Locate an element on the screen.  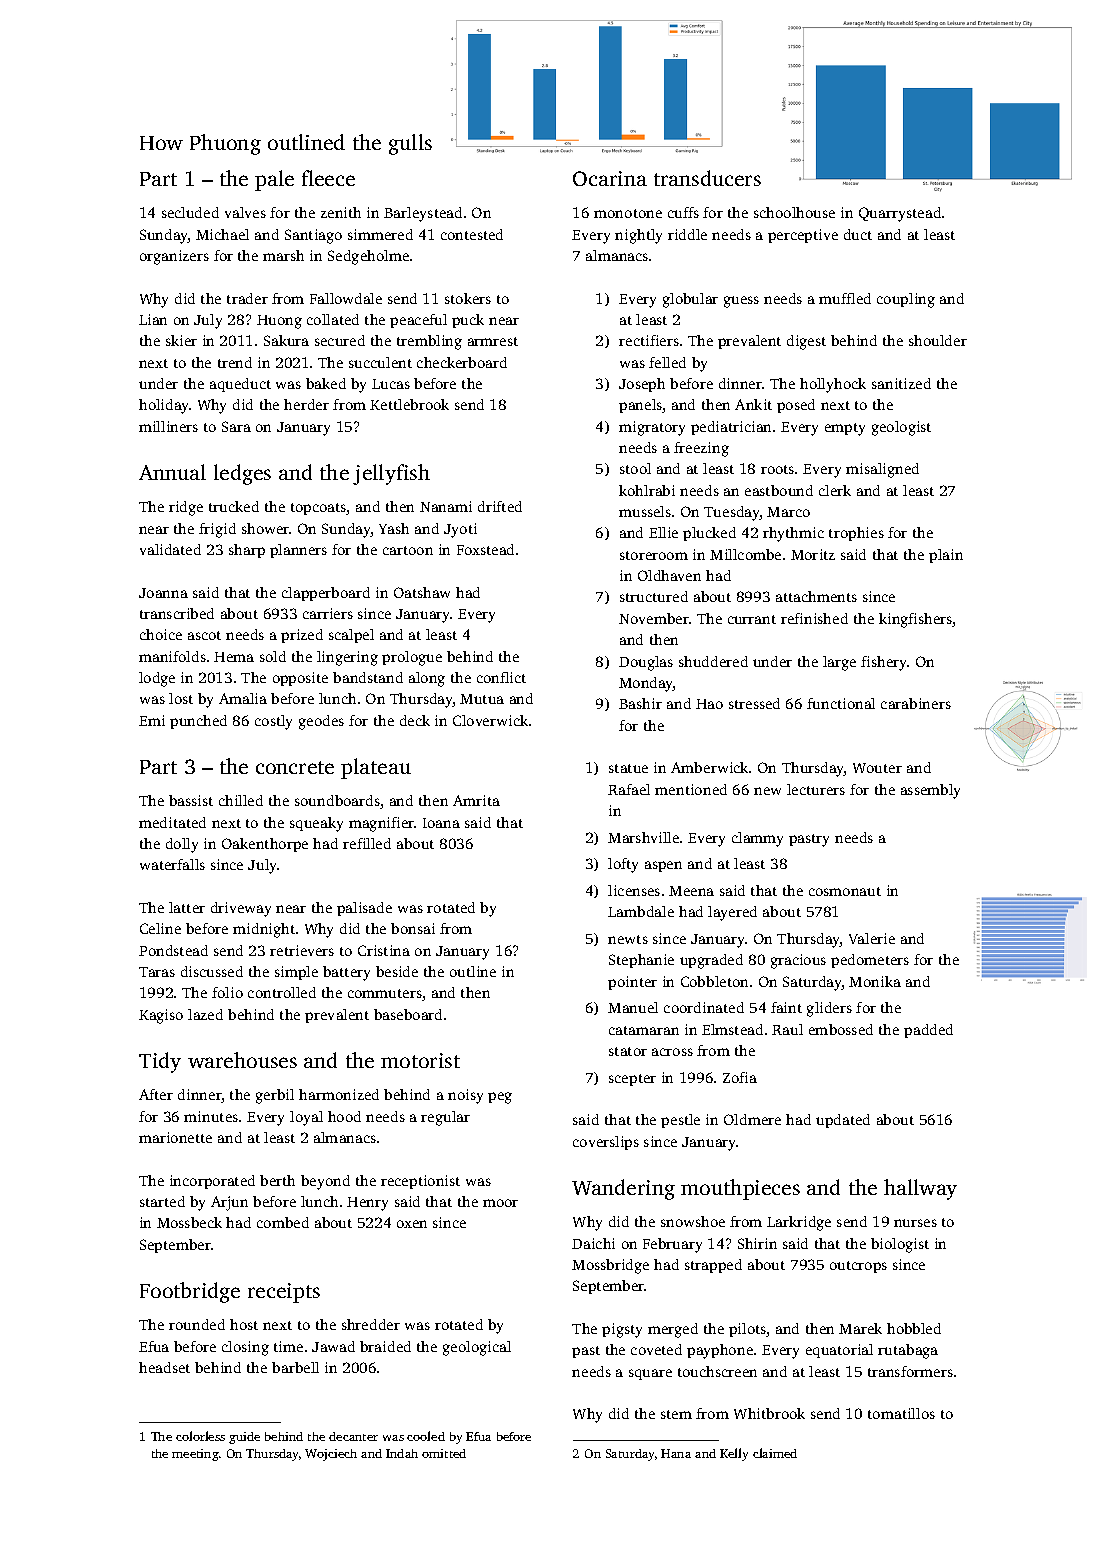
receipts is located at coordinates (284, 1293).
